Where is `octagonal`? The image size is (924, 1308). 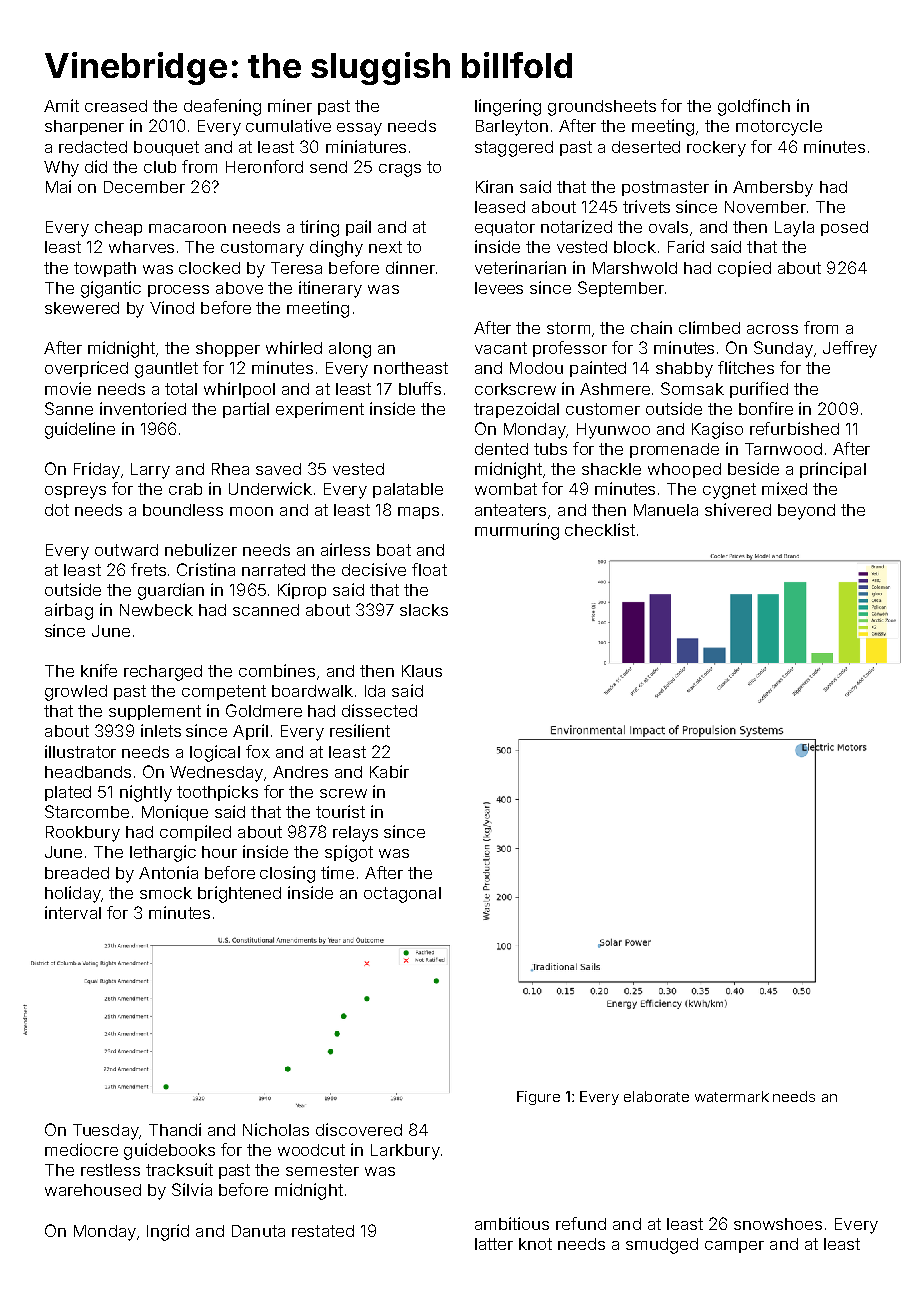 octagonal is located at coordinates (402, 895).
